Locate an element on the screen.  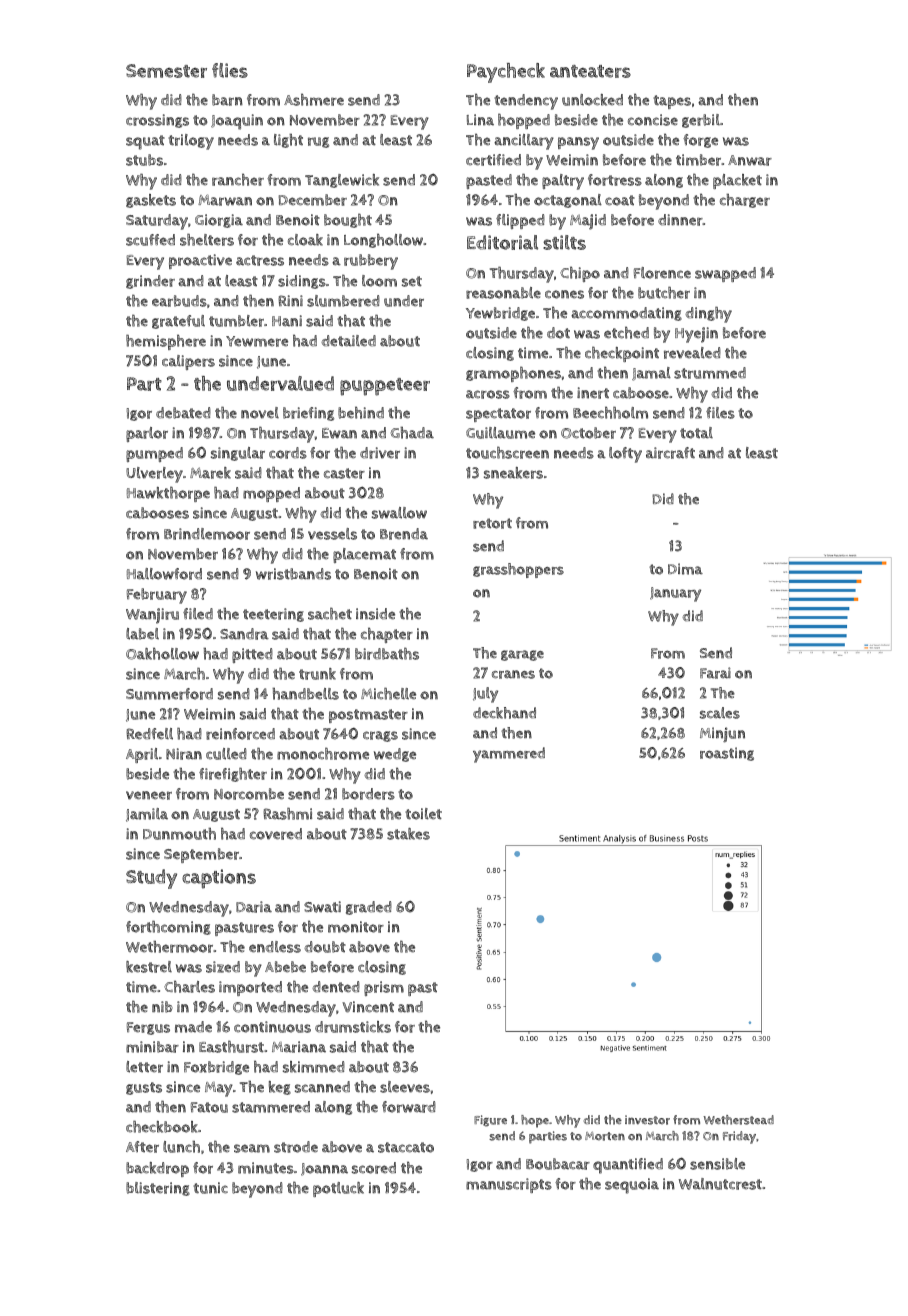
dot is located at coordinates (558, 333).
